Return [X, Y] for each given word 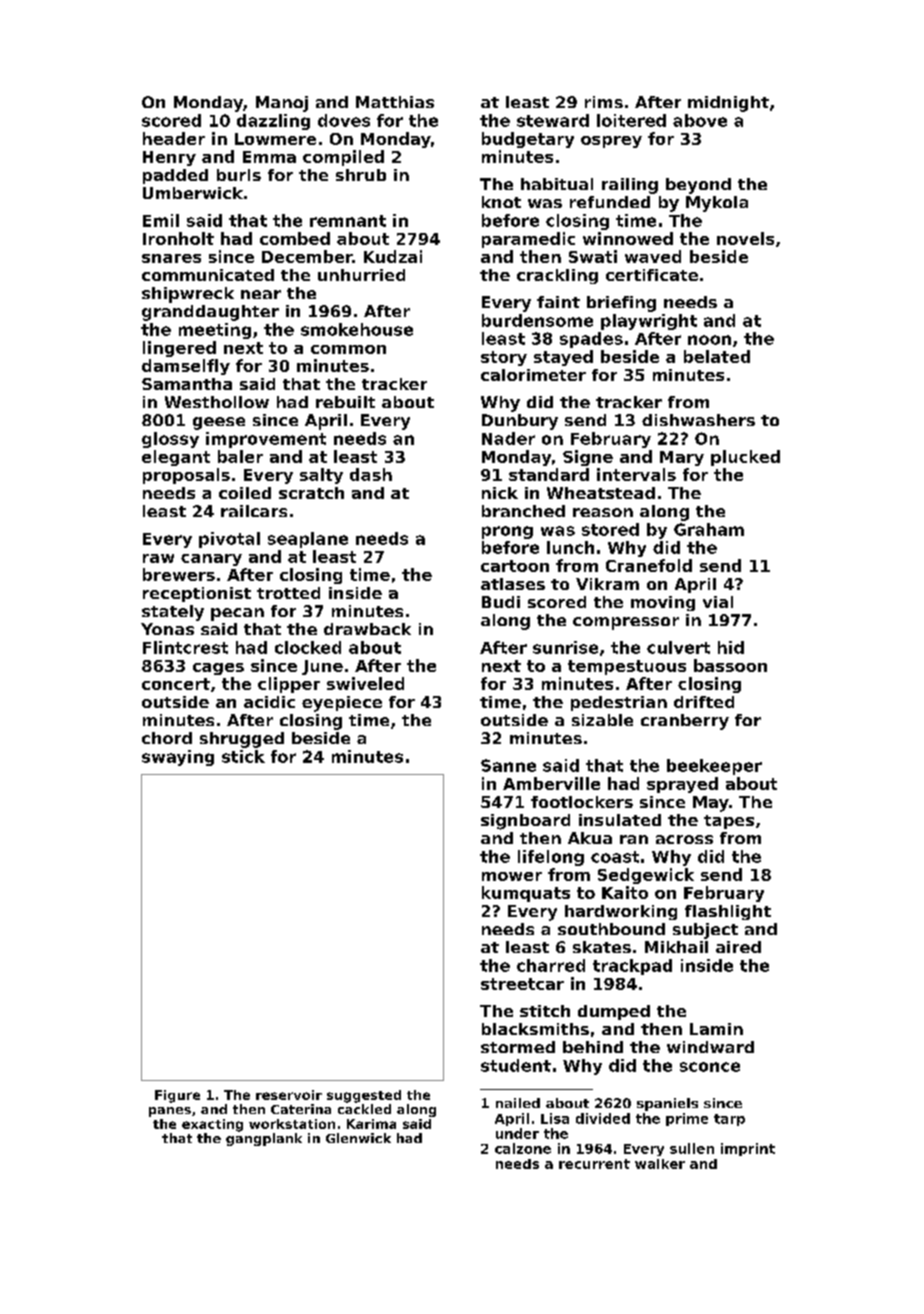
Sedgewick [646, 876]
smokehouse [357, 329]
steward [553, 120]
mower [512, 876]
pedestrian [619, 703]
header [174, 138]
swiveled [365, 683]
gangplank [264, 1139]
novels [745, 238]
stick [243, 756]
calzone [523, 1148]
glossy [170, 440]
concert [176, 684]
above [700, 120]
